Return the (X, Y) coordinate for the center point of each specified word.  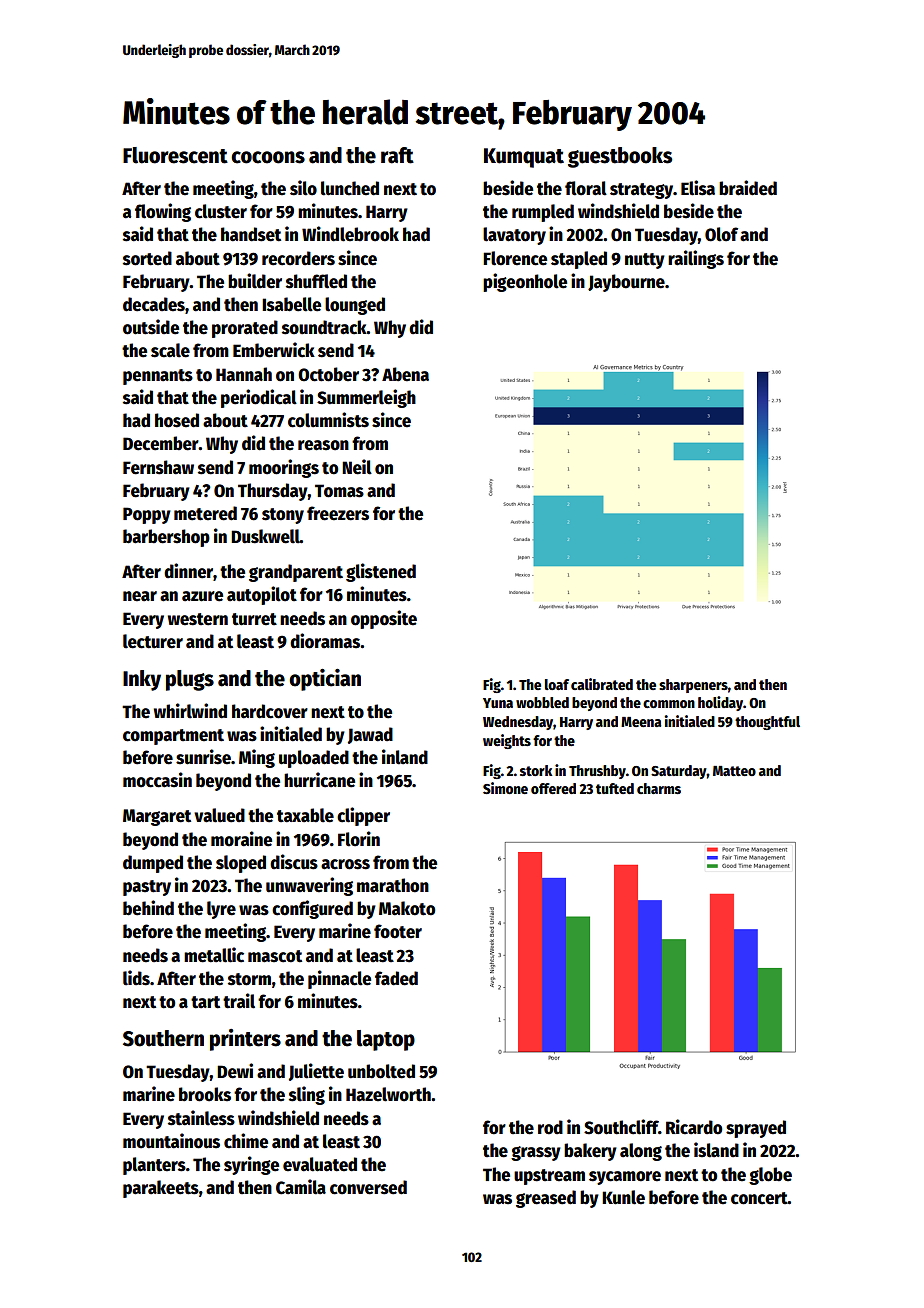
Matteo (734, 771)
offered (553, 788)
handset (251, 234)
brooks (205, 1094)
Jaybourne (626, 283)
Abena (405, 374)
